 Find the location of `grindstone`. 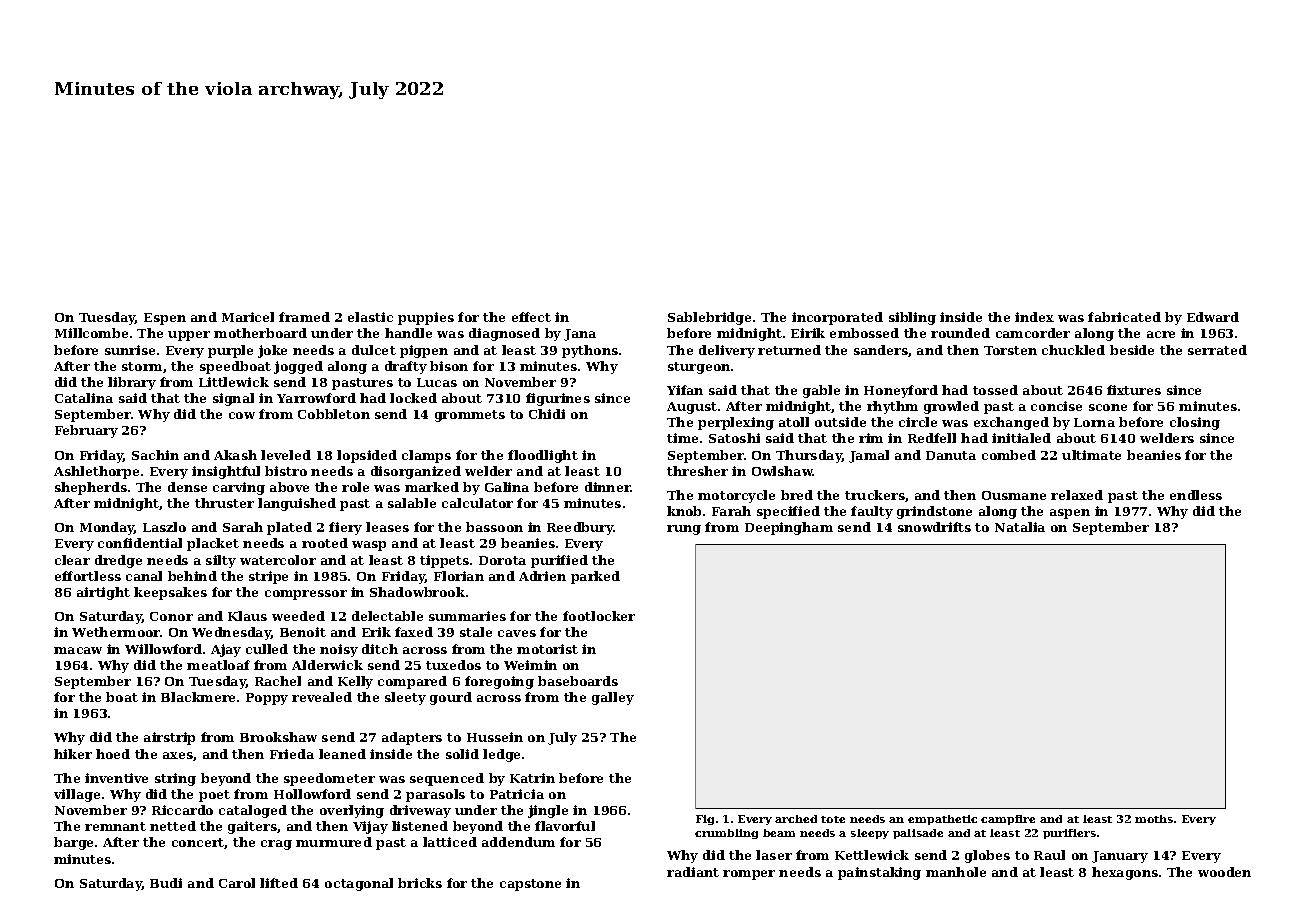

grindstone is located at coordinates (934, 512).
